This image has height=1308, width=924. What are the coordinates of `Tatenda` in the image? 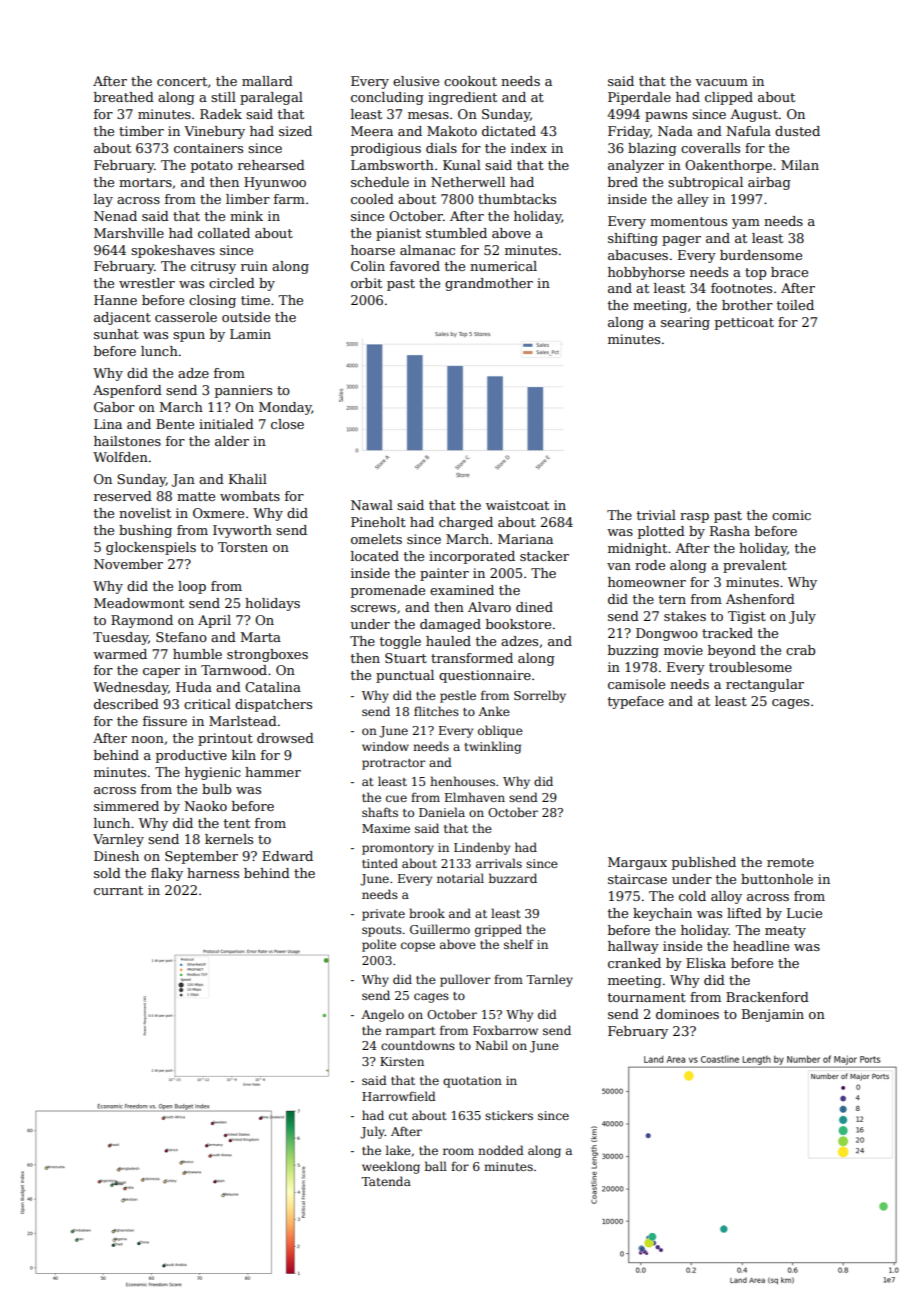 It's located at (386, 1181).
